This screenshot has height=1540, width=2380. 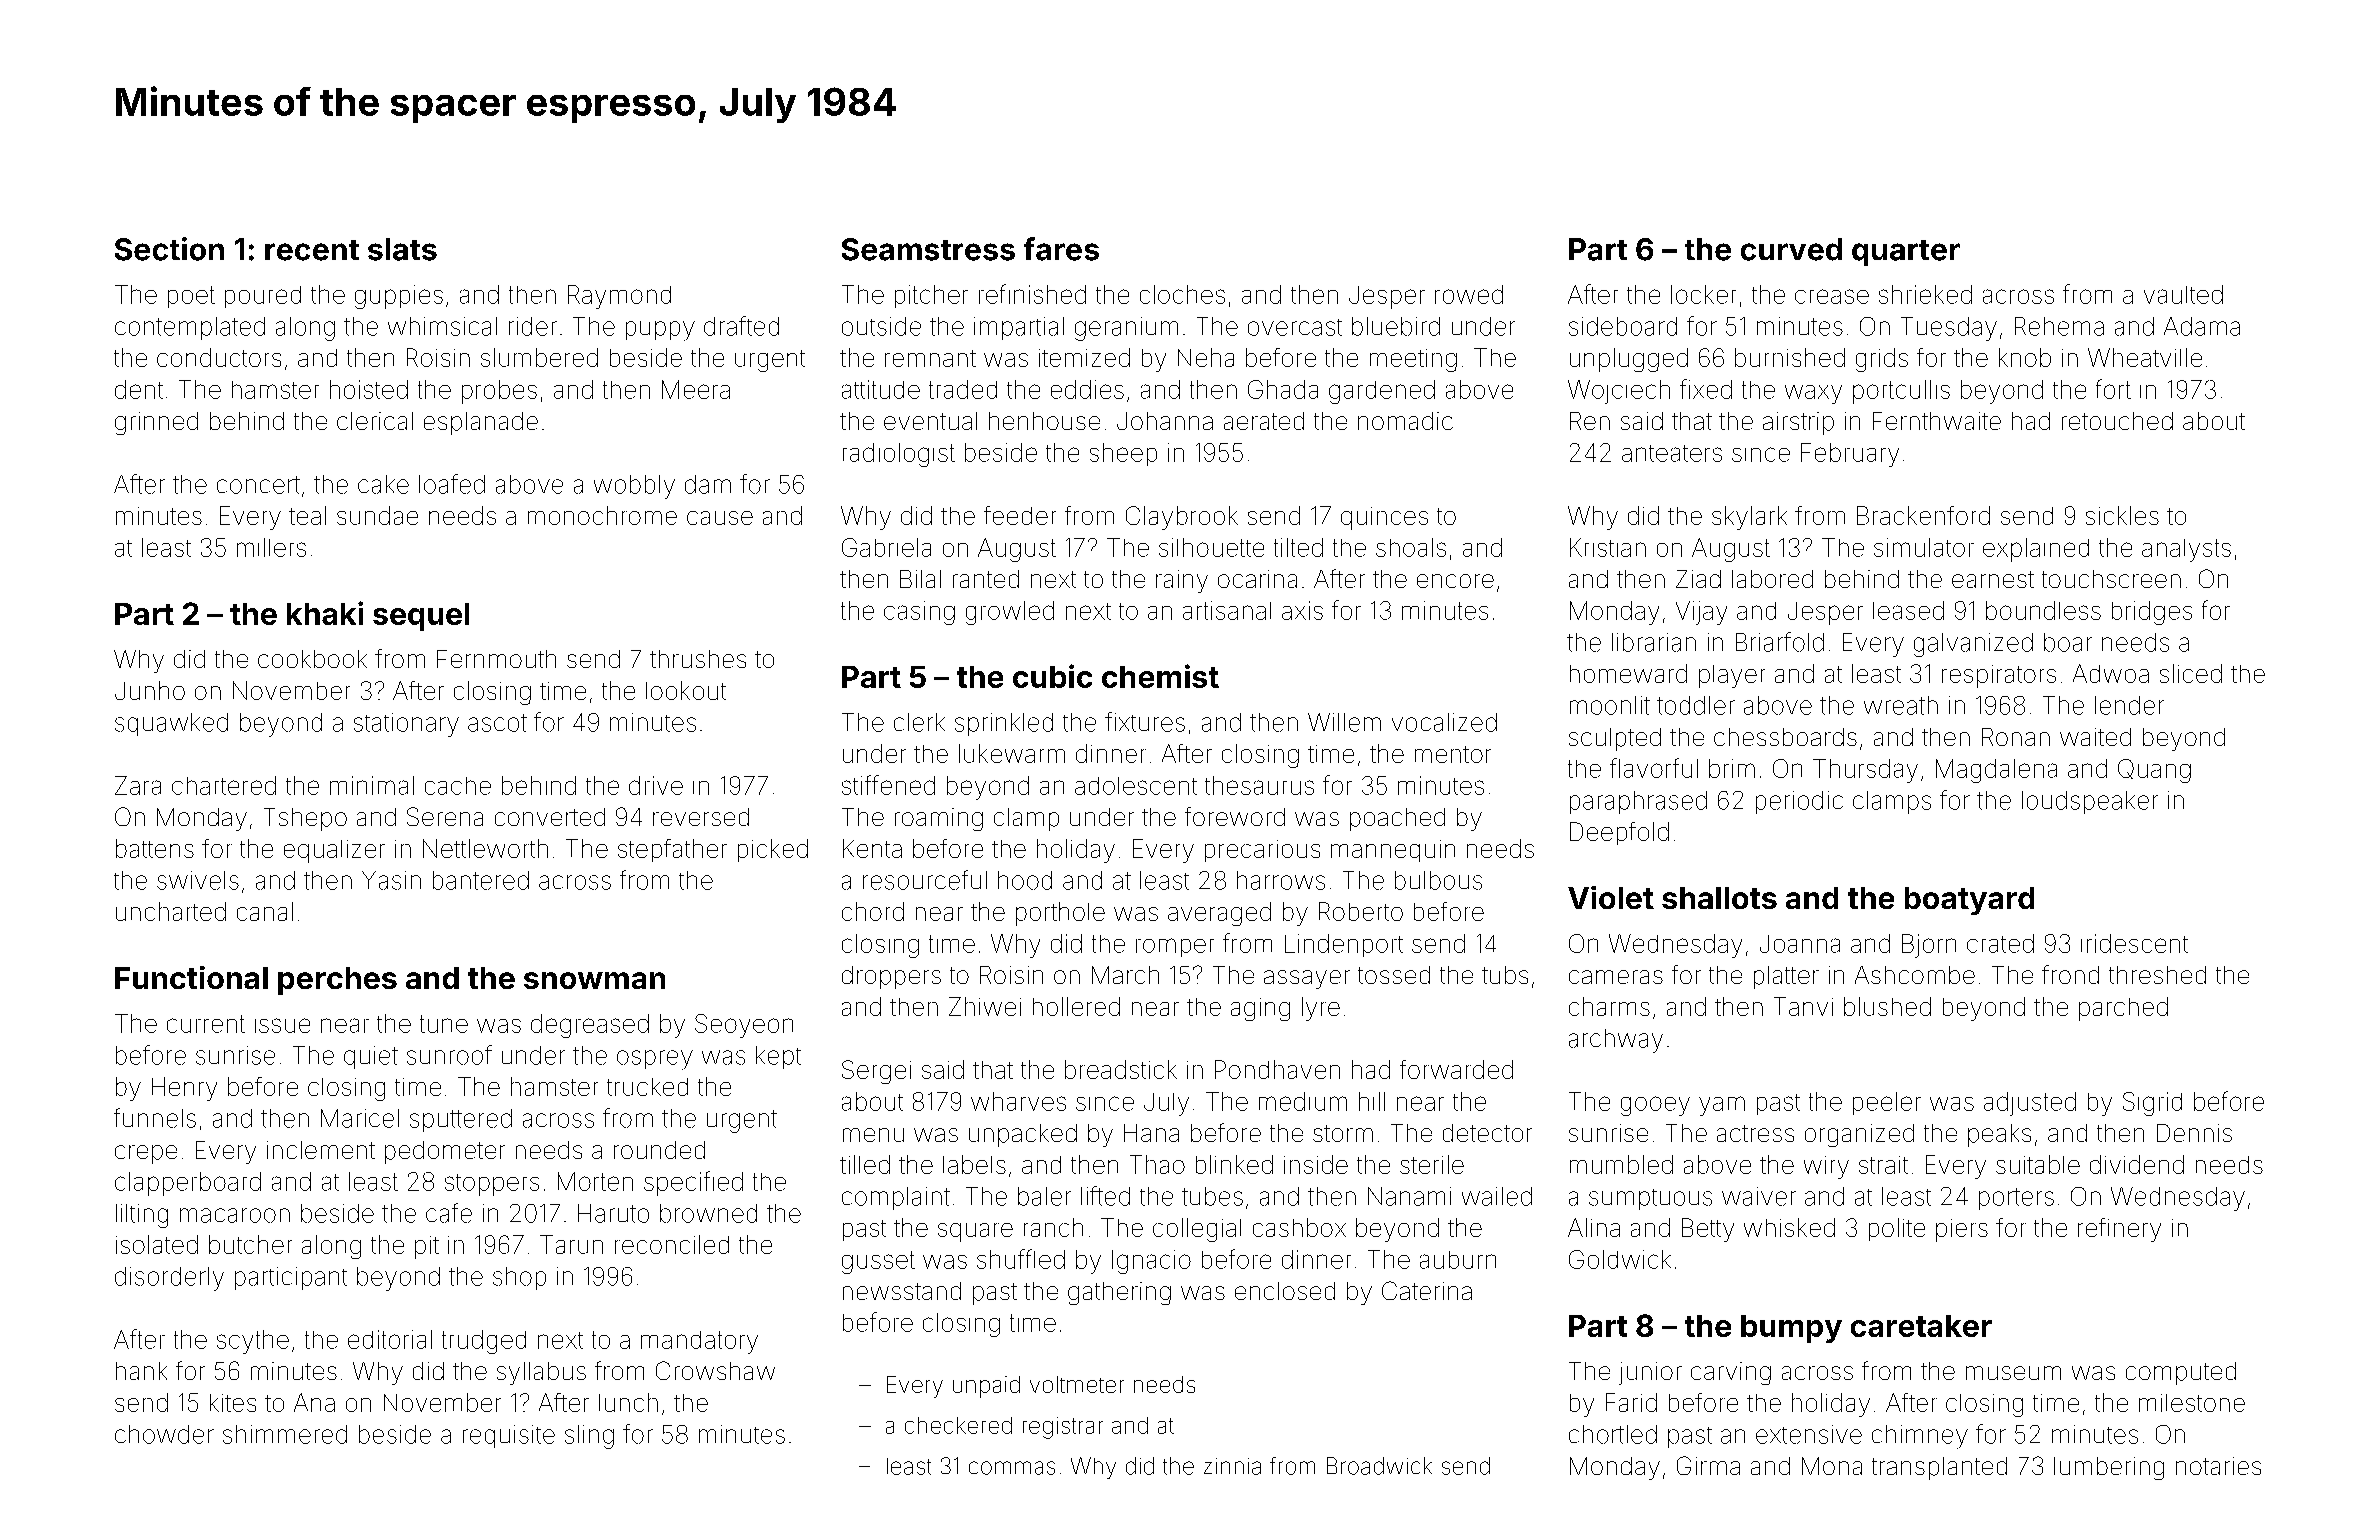 What do you see at coordinates (1654, 642) in the screenshot?
I see `librarian` at bounding box center [1654, 642].
